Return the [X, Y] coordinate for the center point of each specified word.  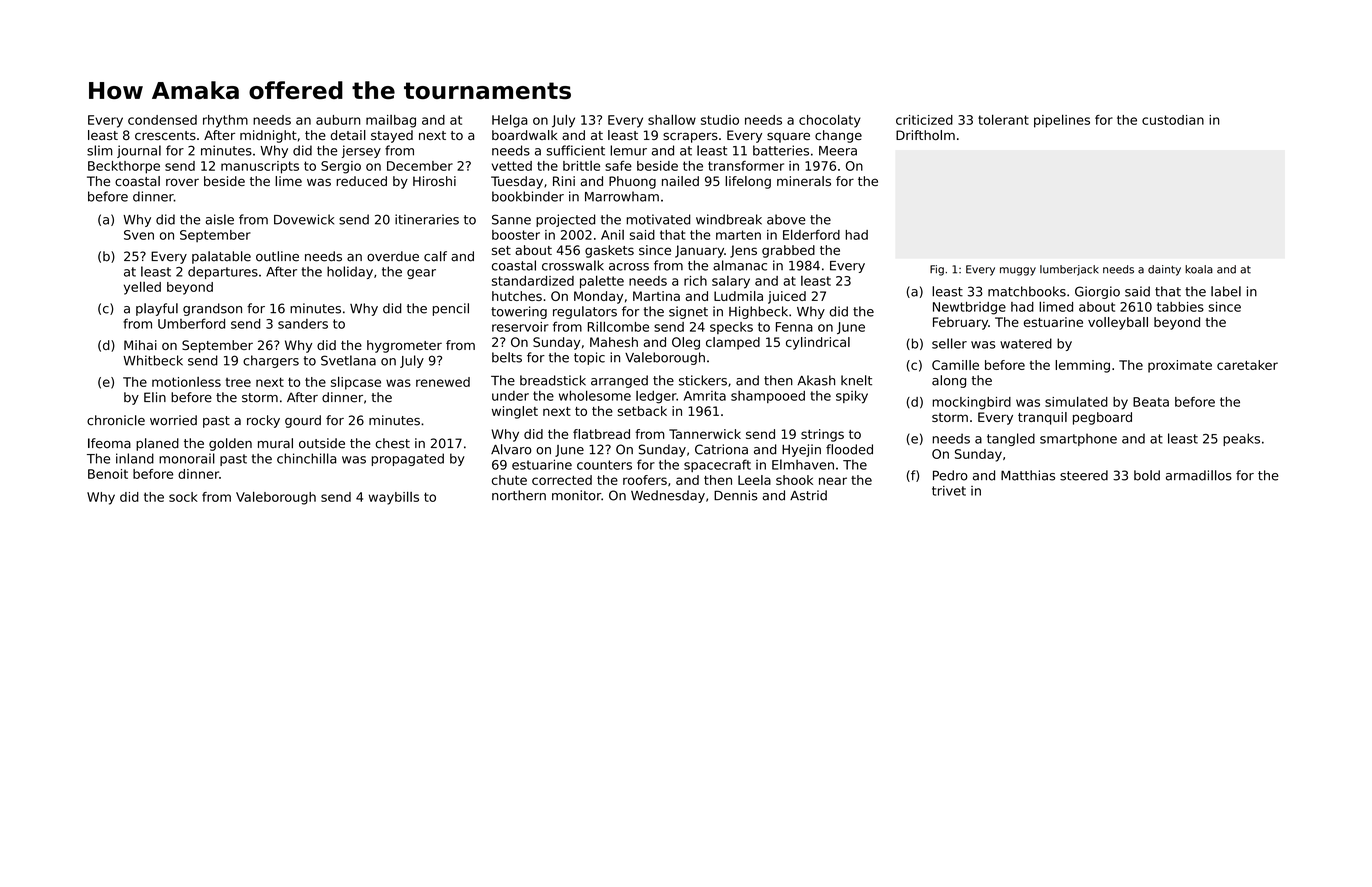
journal [139, 151]
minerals [804, 181]
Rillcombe [618, 326]
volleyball [1118, 323]
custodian [1173, 120]
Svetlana [348, 360]
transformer [746, 166]
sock [183, 497]
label [1226, 291]
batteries [781, 150]
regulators [585, 312]
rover [182, 182]
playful [157, 309]
